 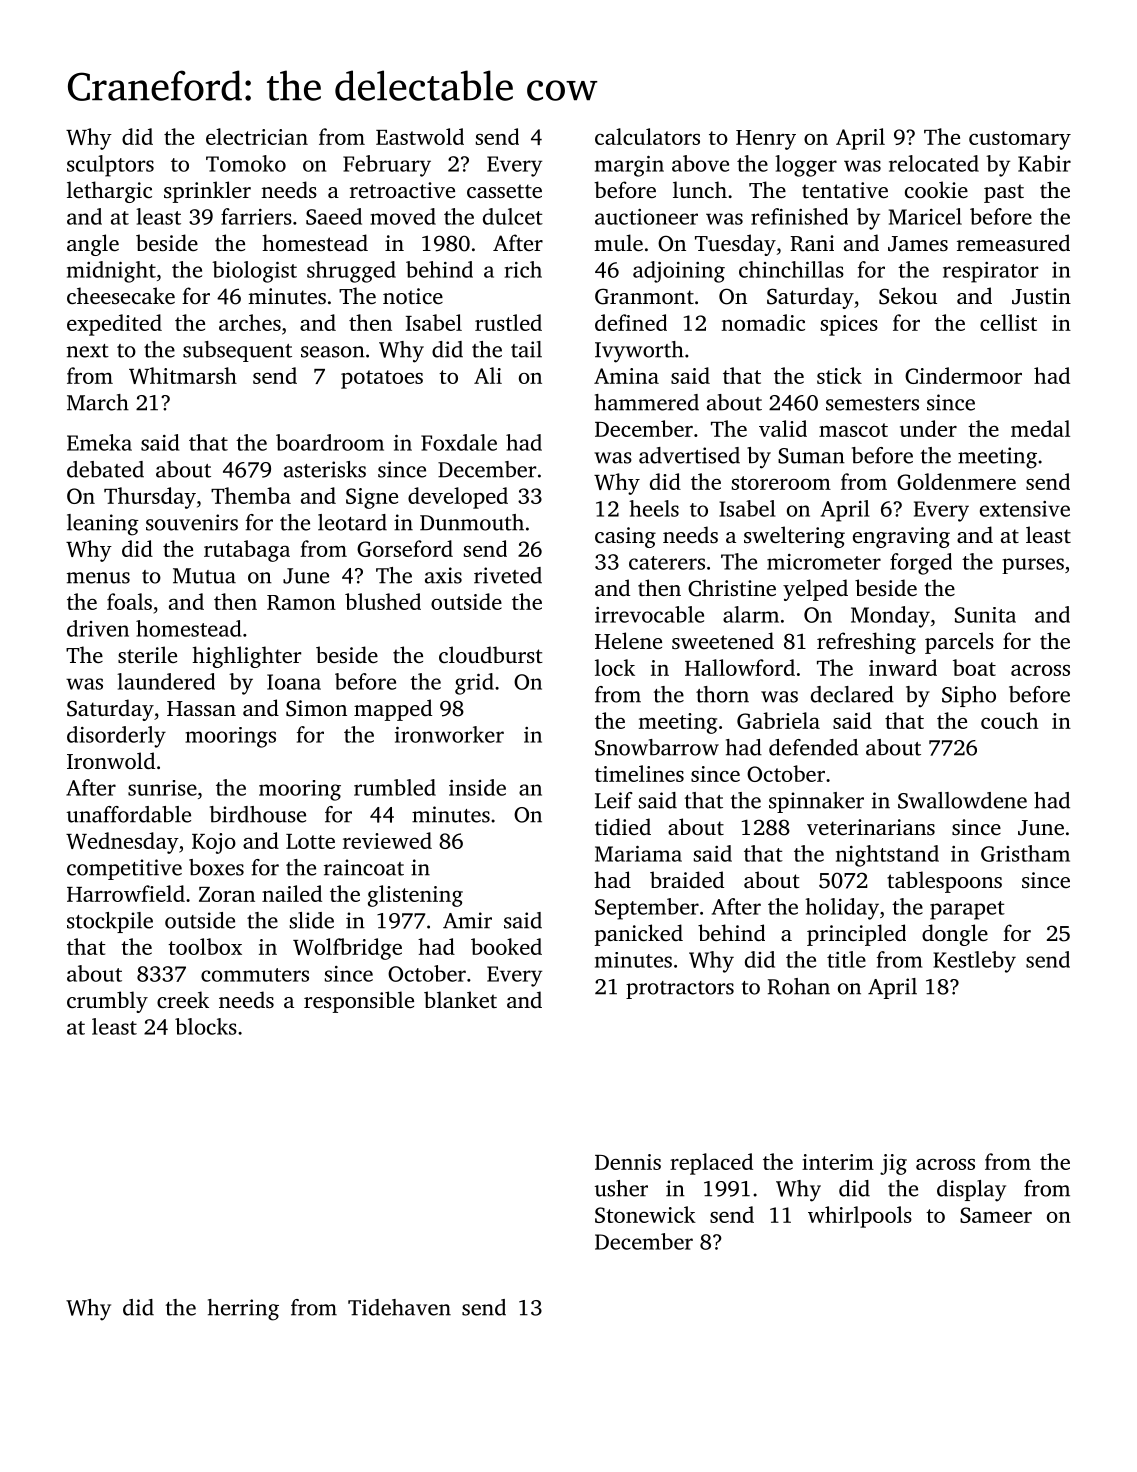 I want to click on panicked, so click(x=639, y=935).
